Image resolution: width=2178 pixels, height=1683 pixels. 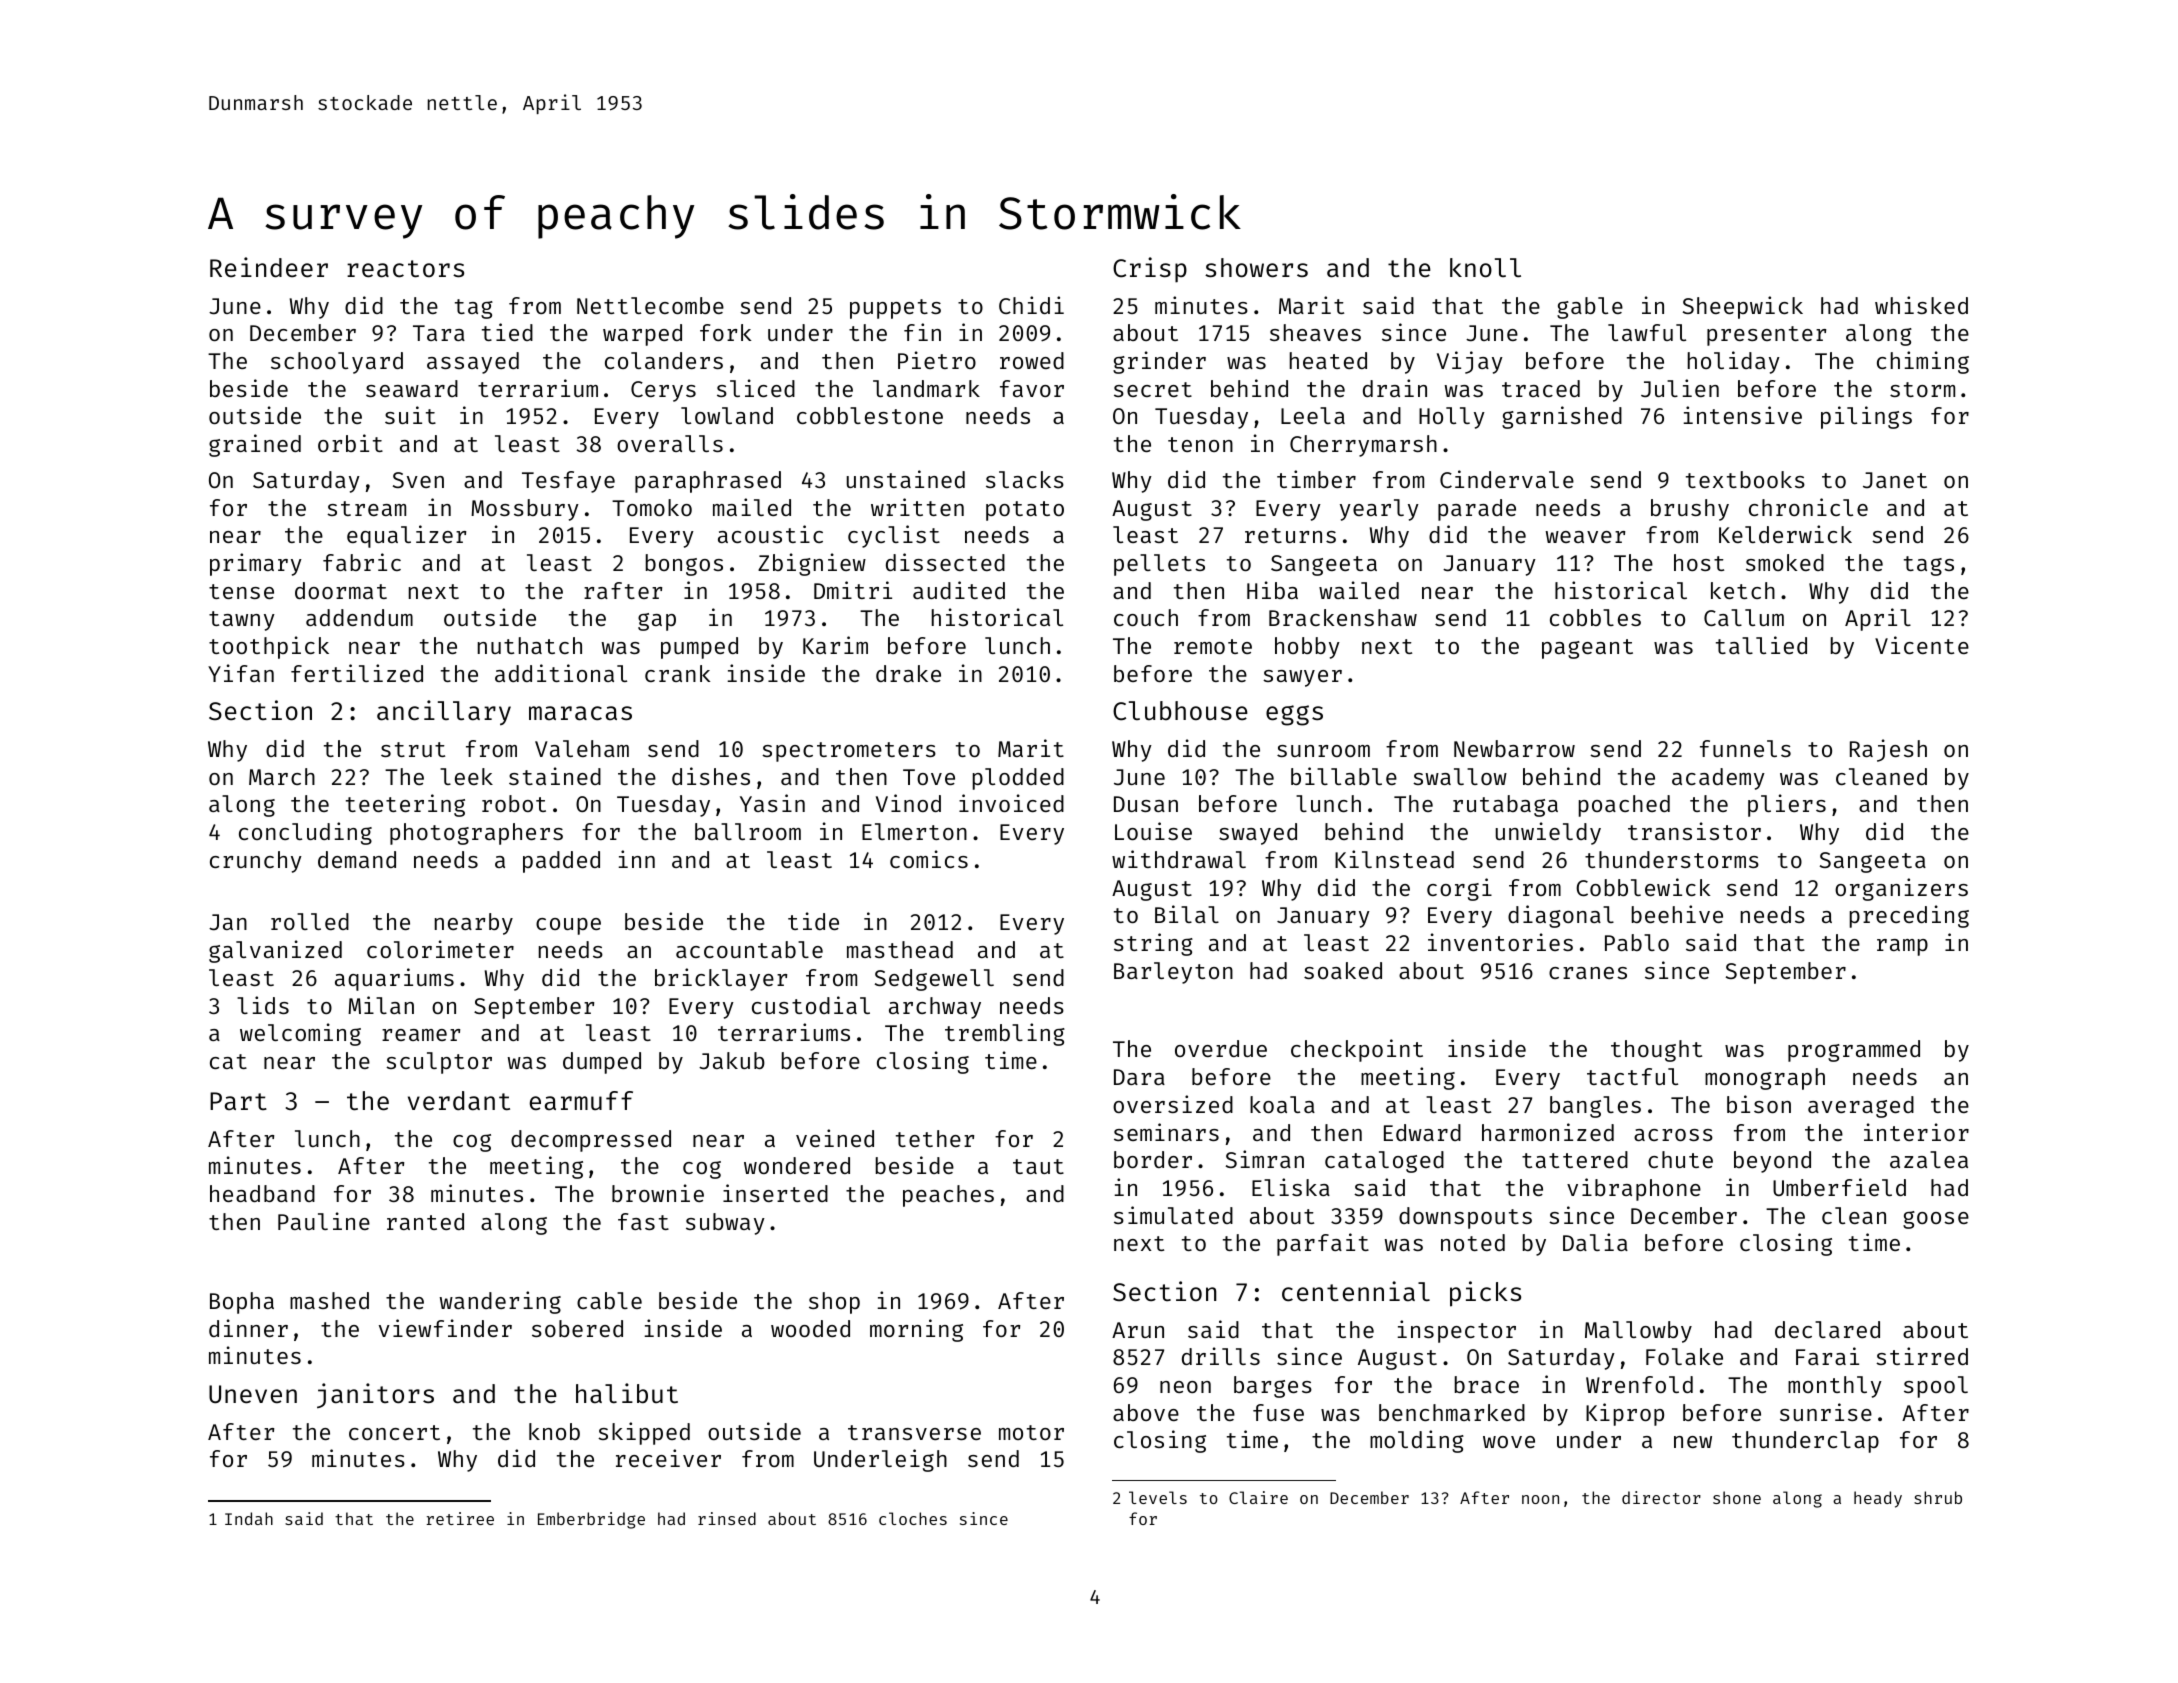 I want to click on Zbigniew, so click(x=812, y=564).
